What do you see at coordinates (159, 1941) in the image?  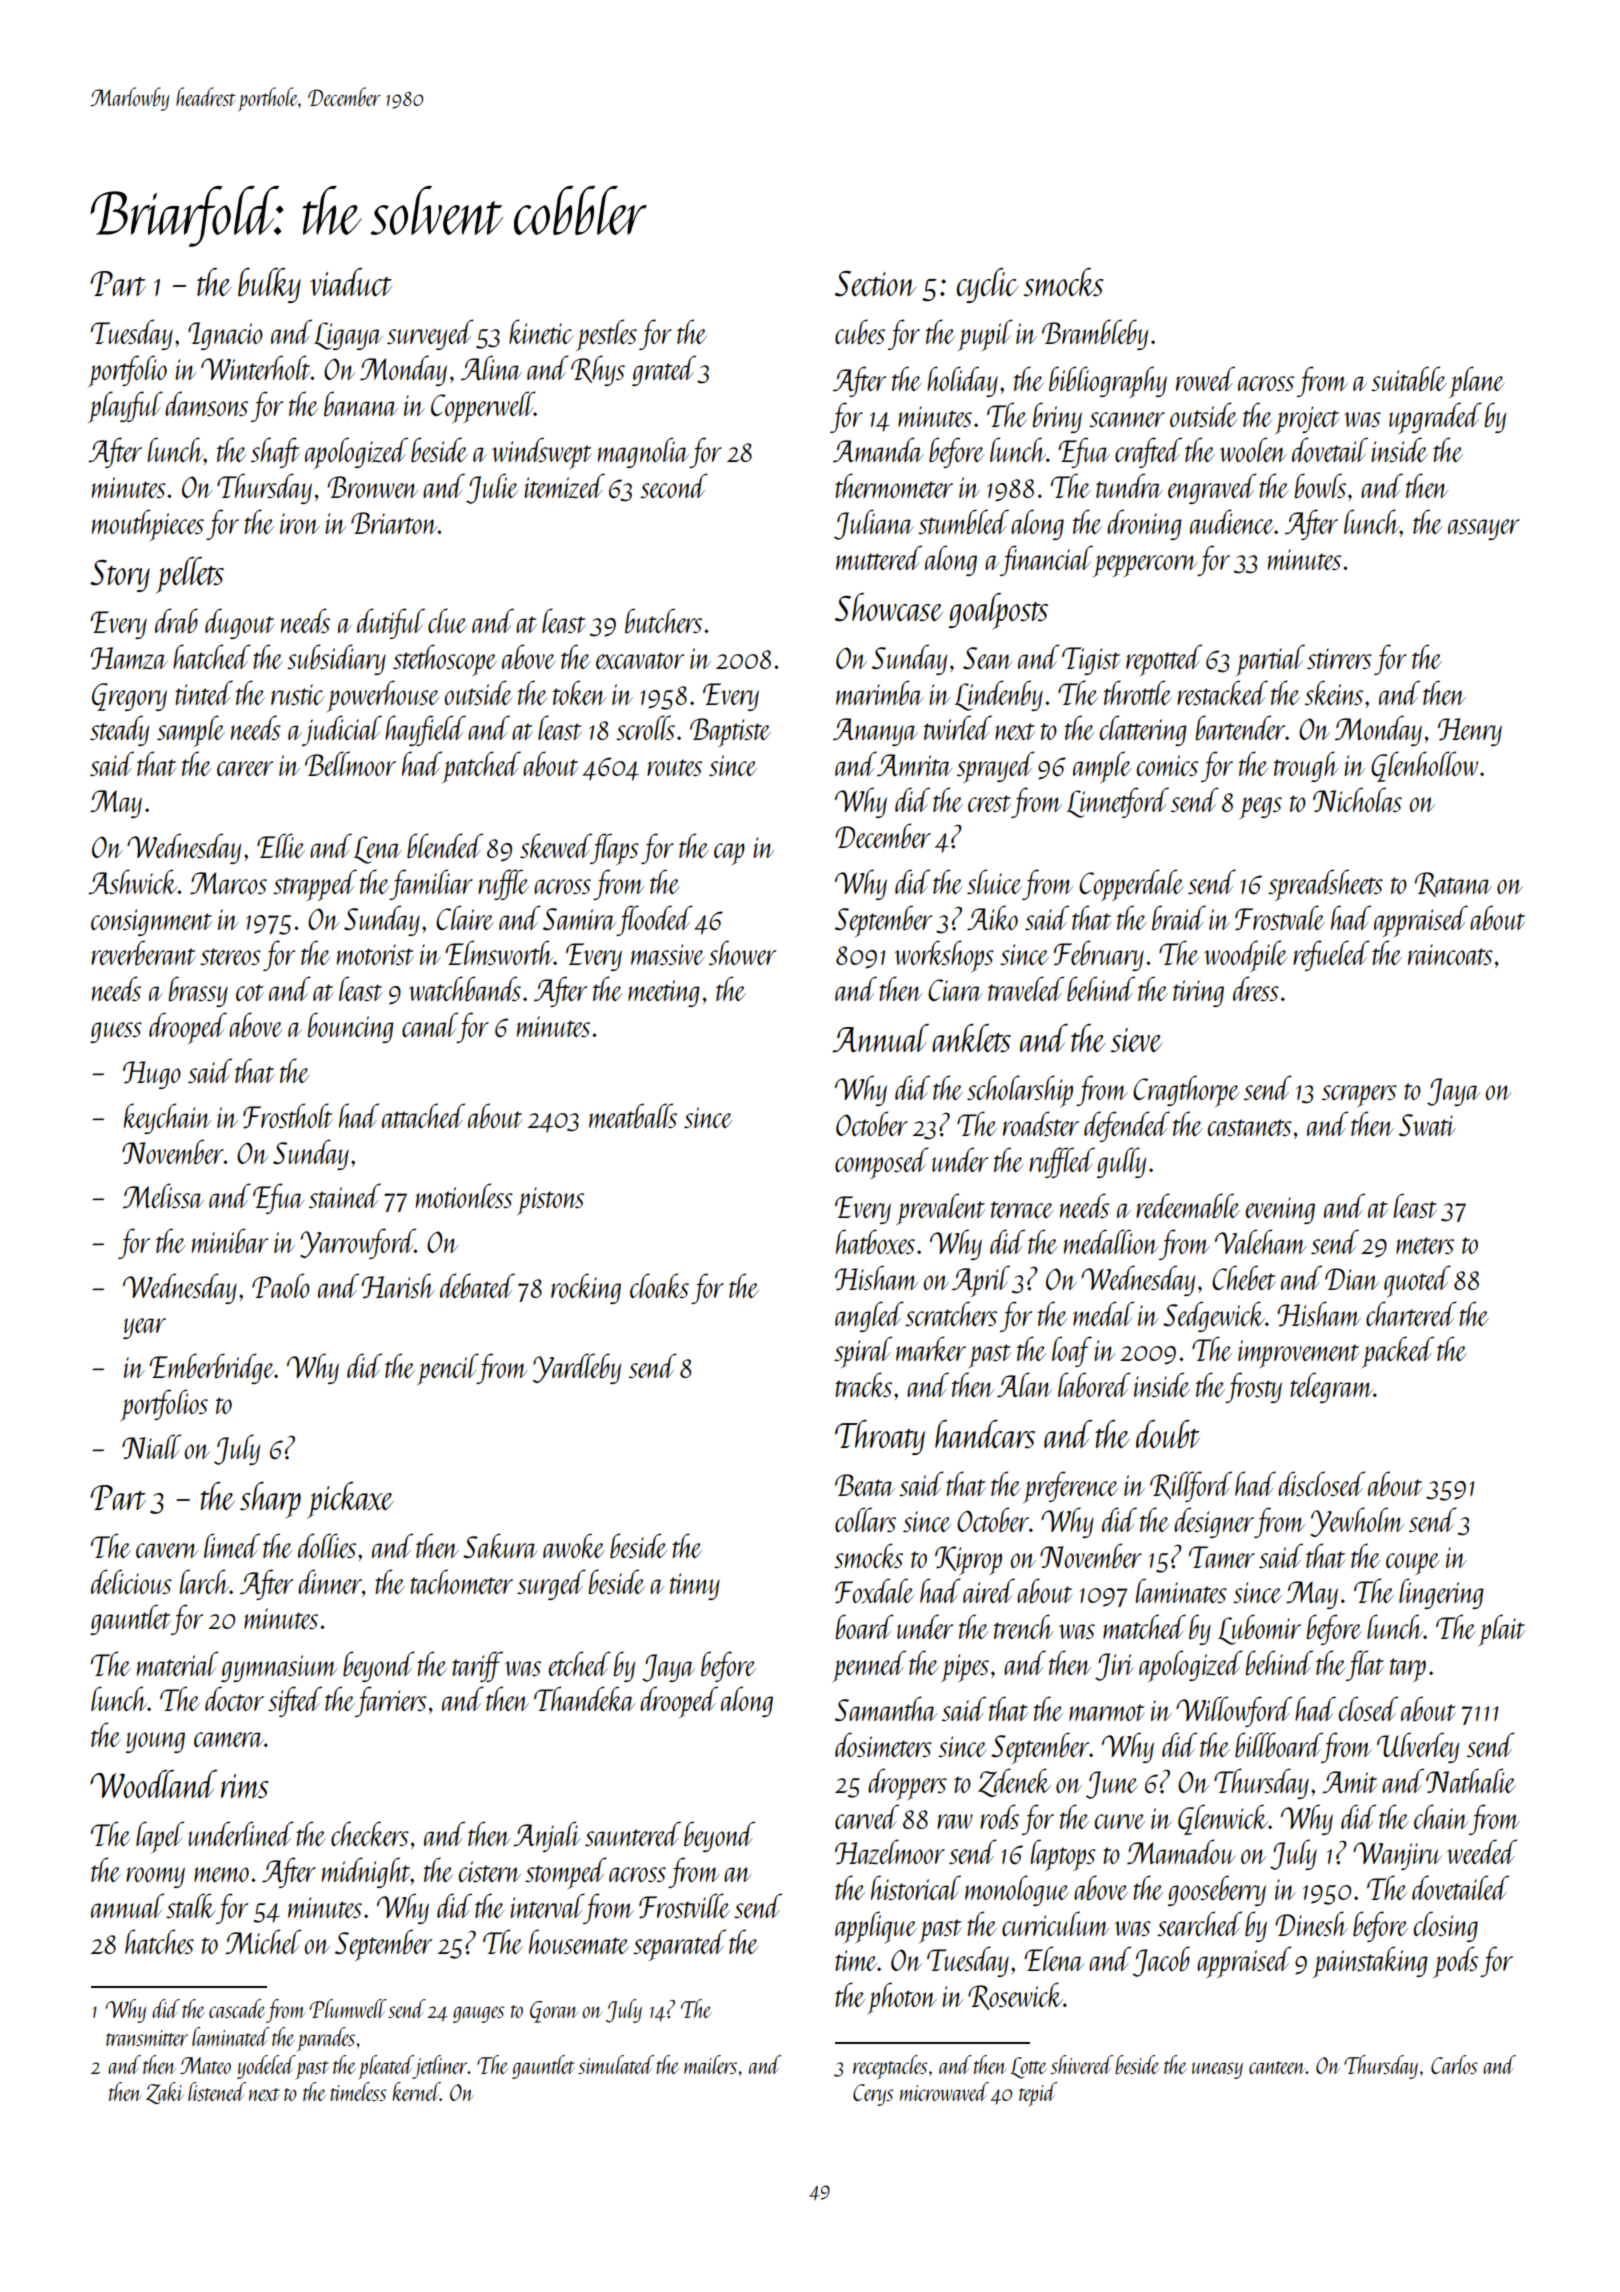 I see `hatches` at bounding box center [159, 1941].
